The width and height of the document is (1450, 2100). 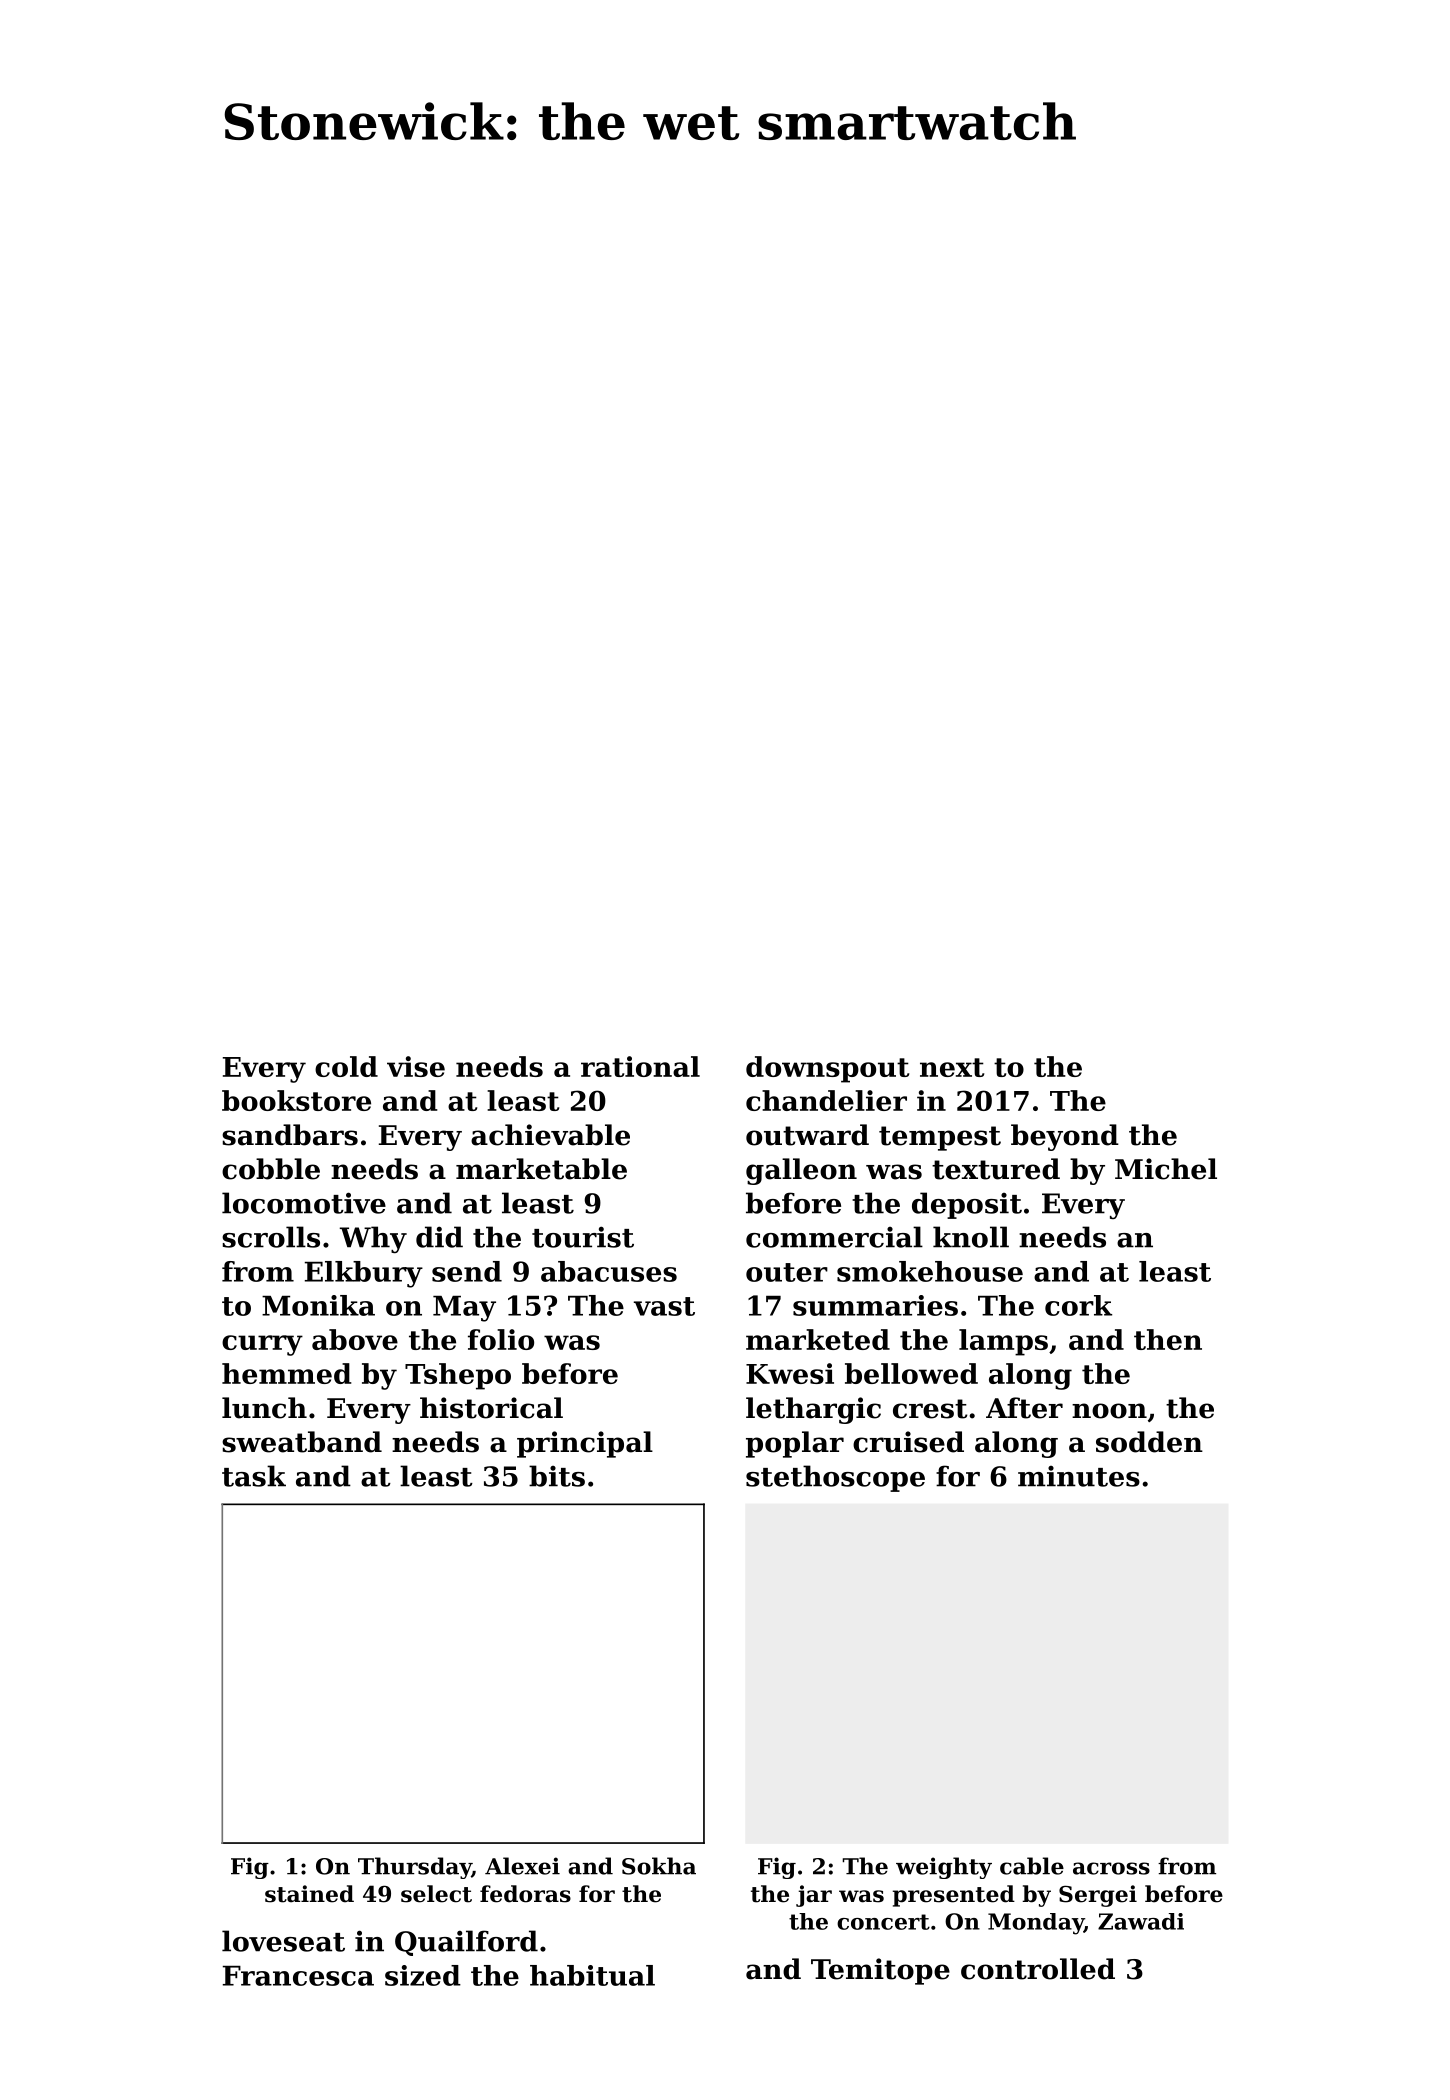 I want to click on sodden, so click(x=1149, y=1442).
